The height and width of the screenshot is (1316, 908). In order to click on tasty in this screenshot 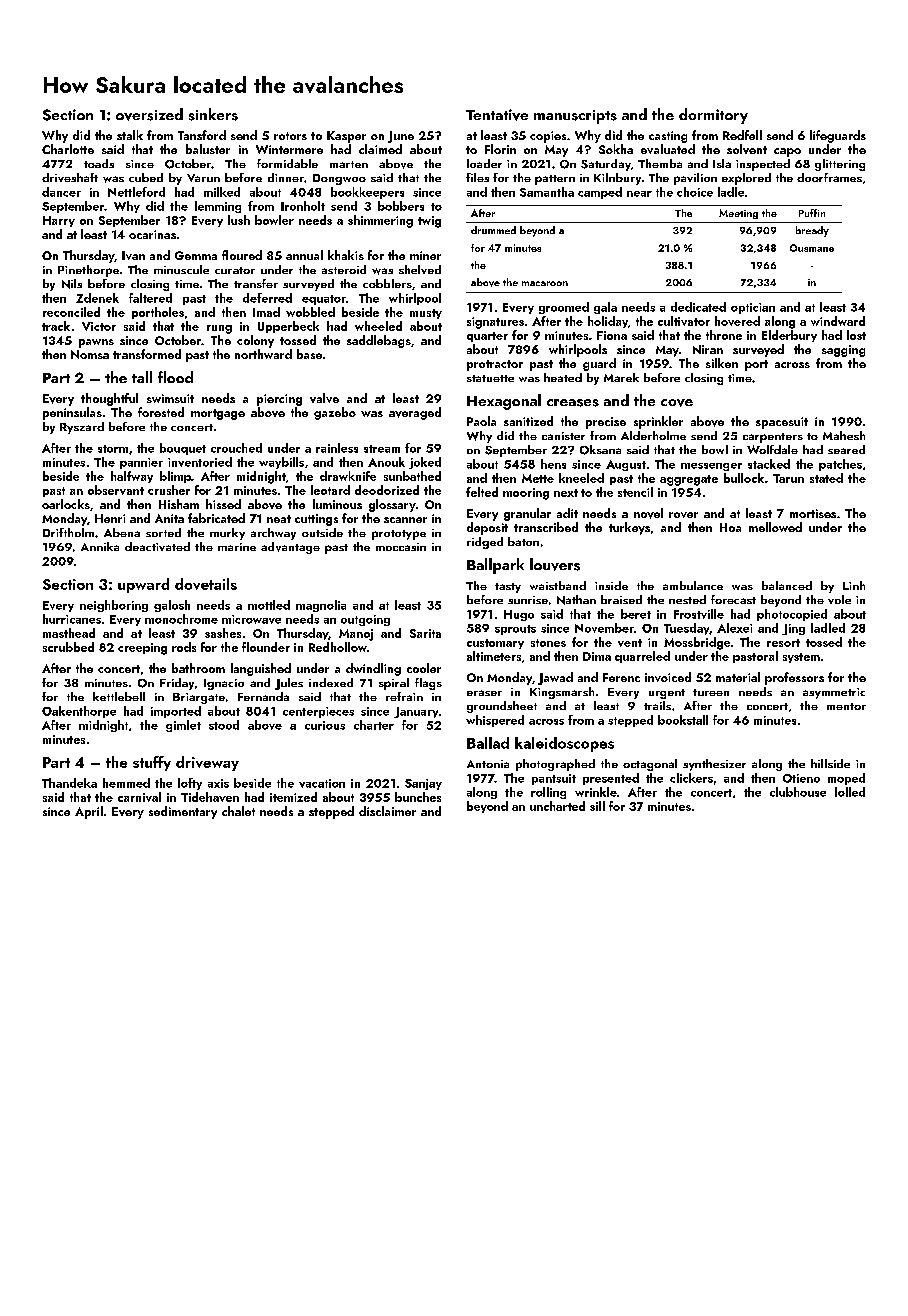, I will do `click(508, 588)`.
